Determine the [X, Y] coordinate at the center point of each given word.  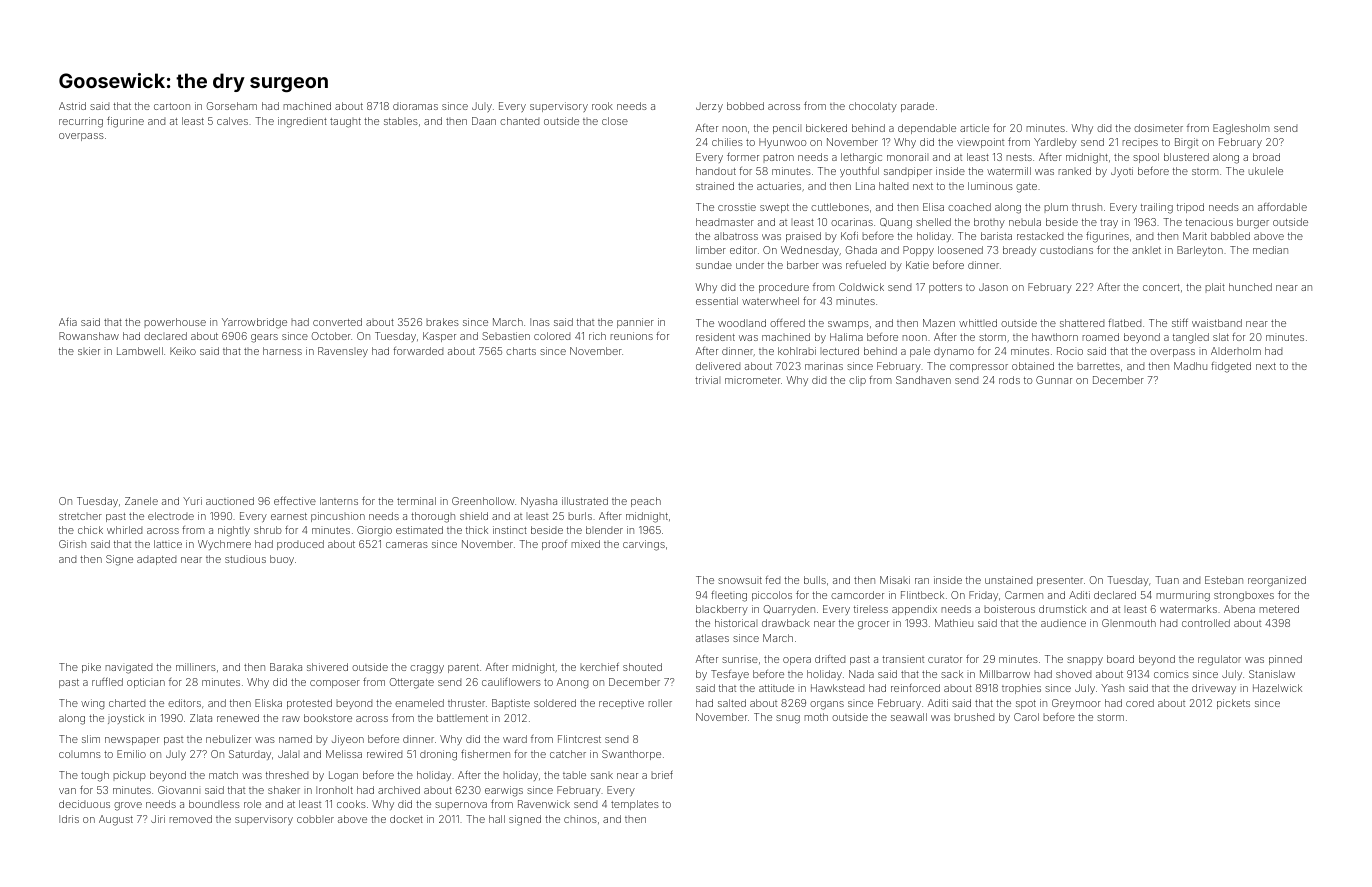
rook [602, 106]
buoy [282, 560]
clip [857, 381]
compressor [979, 368]
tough [95, 776]
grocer [873, 625]
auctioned [230, 501]
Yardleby [1055, 143]
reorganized [1277, 581]
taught [345, 123]
